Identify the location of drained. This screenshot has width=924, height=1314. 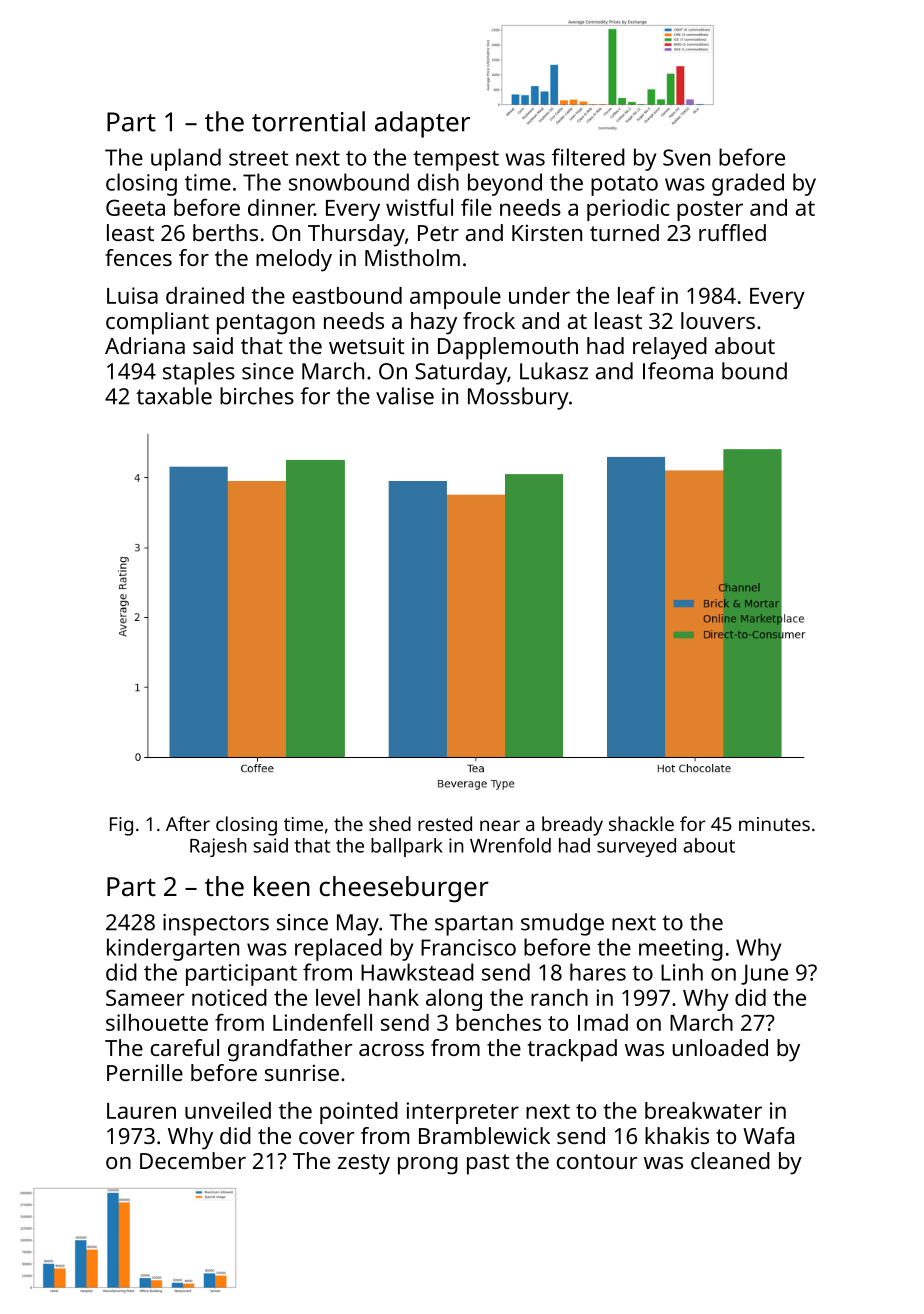
(205, 295).
